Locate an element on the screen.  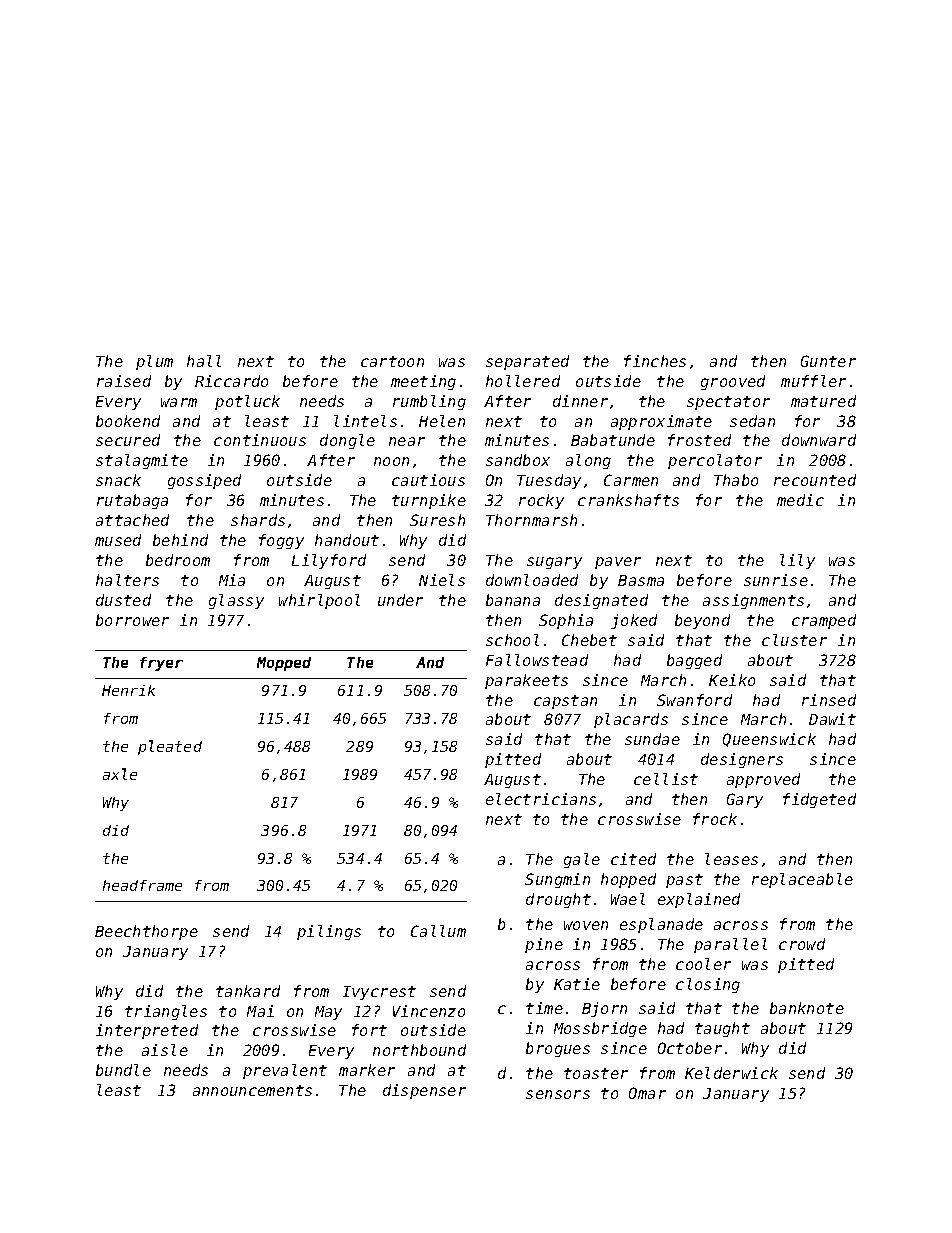
hollered is located at coordinates (523, 381).
